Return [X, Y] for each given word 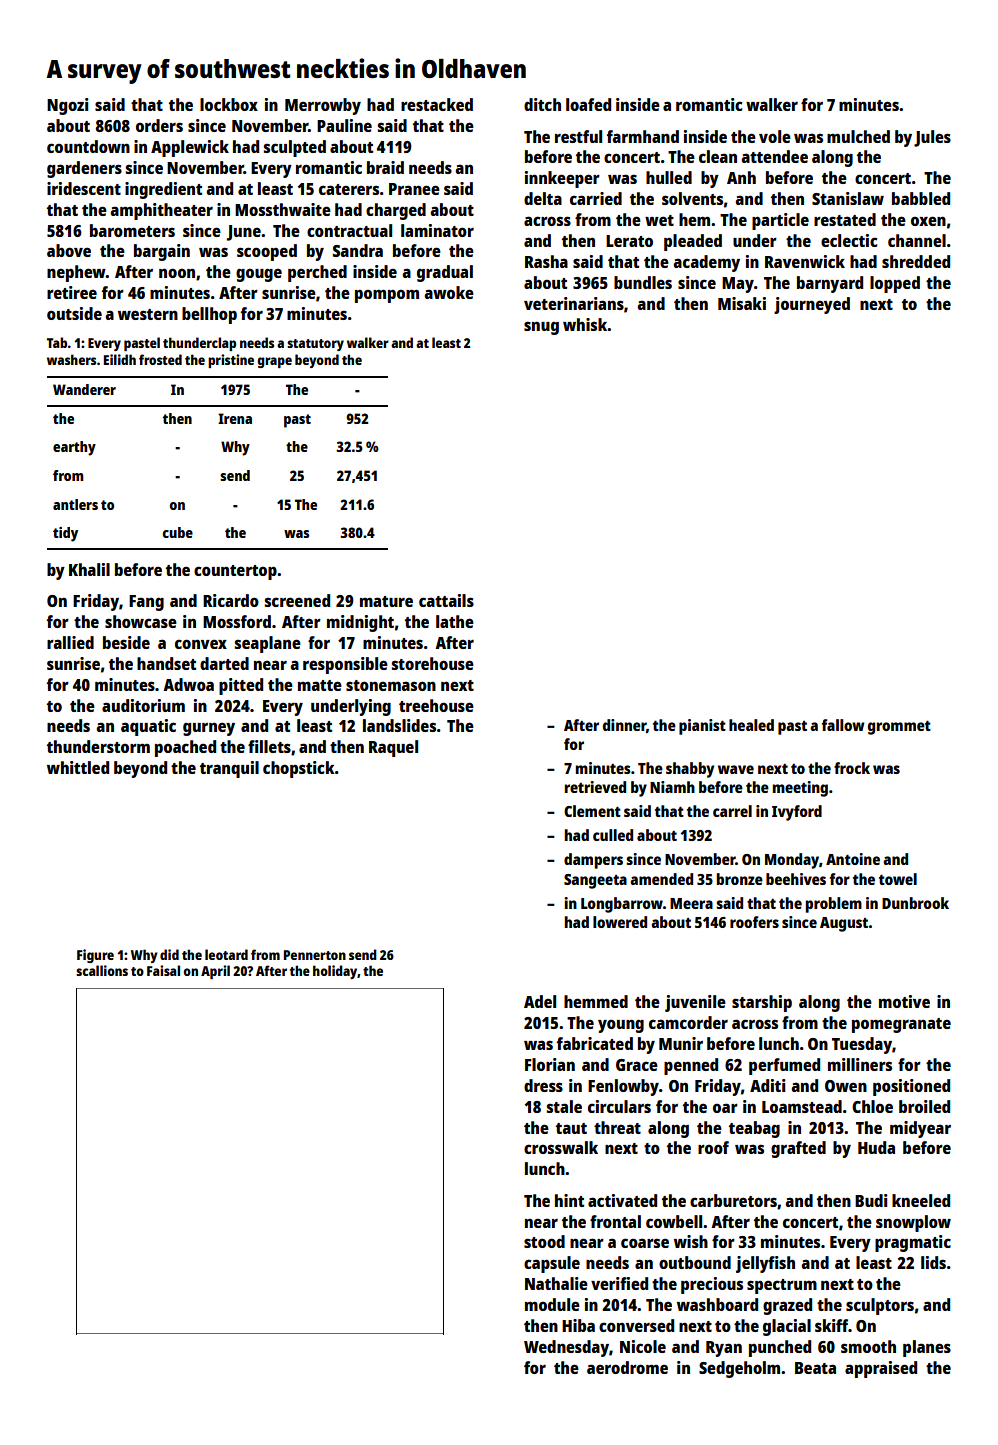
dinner [624, 725]
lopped [895, 284]
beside [126, 642]
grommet [899, 728]
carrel [732, 811]
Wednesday [566, 1348]
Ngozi [68, 106]
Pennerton [315, 955]
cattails [446, 600]
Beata [815, 1368]
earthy [74, 448]
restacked [437, 104]
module [552, 1304]
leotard [226, 954]
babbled [921, 198]
